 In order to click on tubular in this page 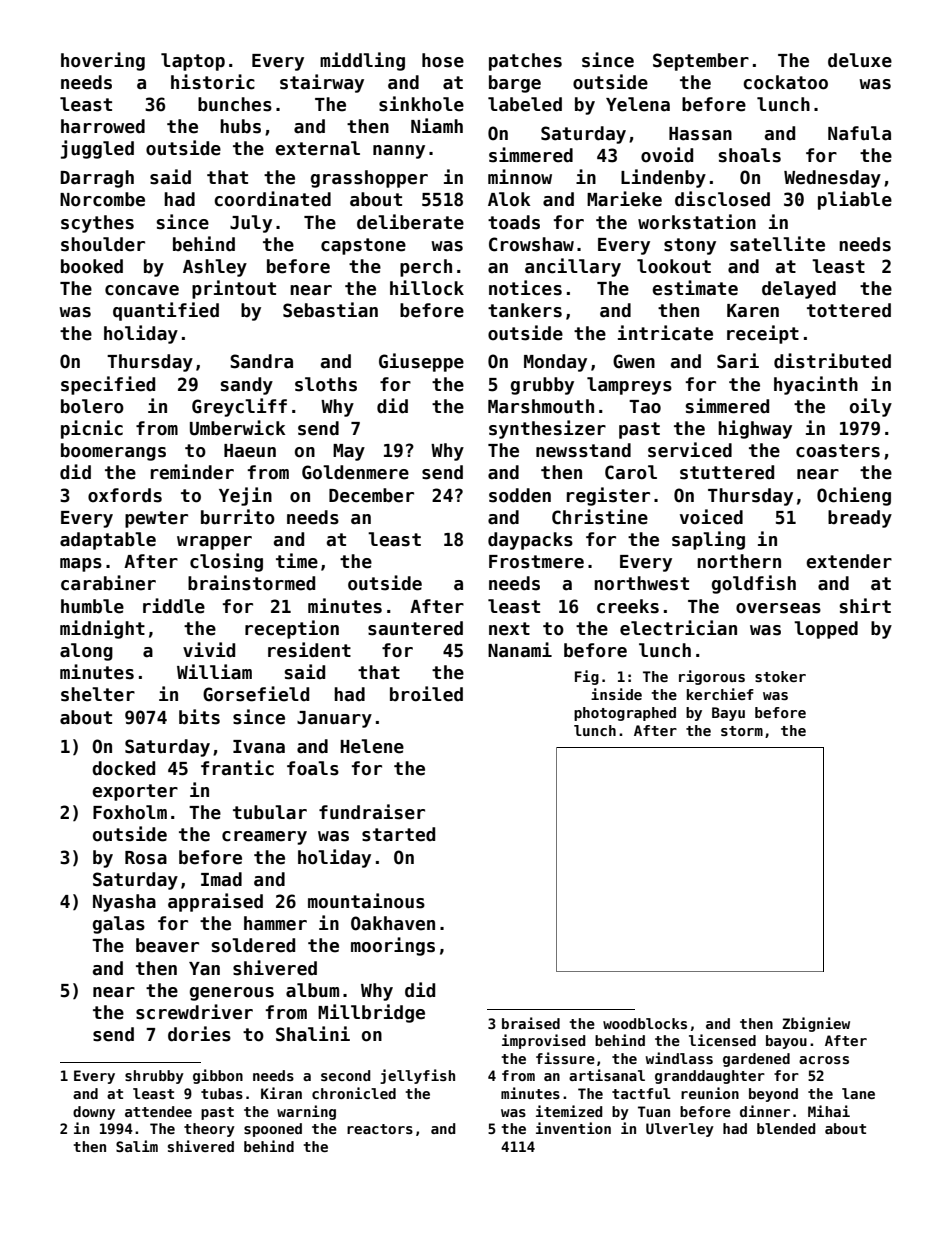, I will do `click(270, 812)`.
